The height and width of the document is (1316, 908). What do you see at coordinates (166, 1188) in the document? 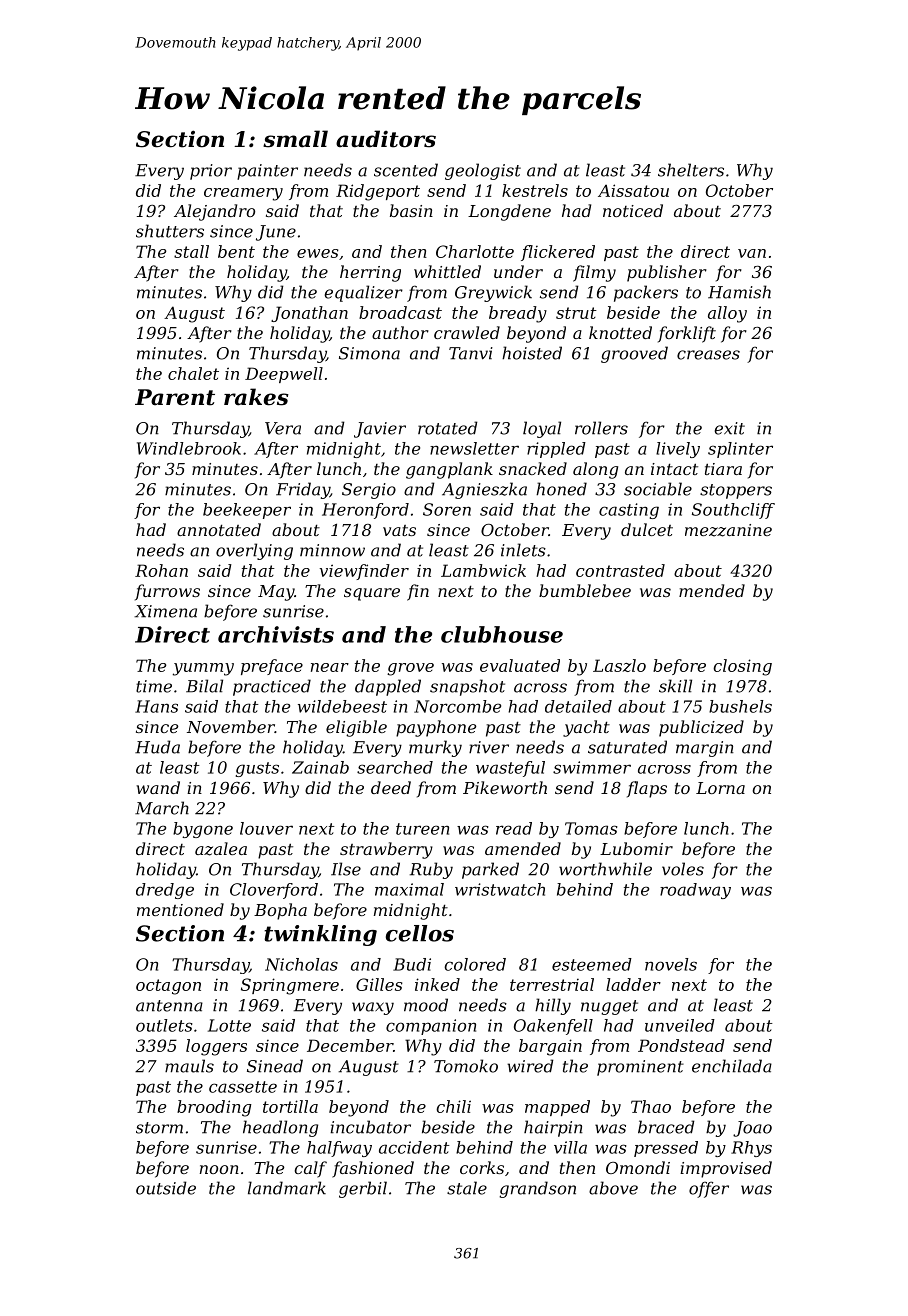
I see `outside` at bounding box center [166, 1188].
